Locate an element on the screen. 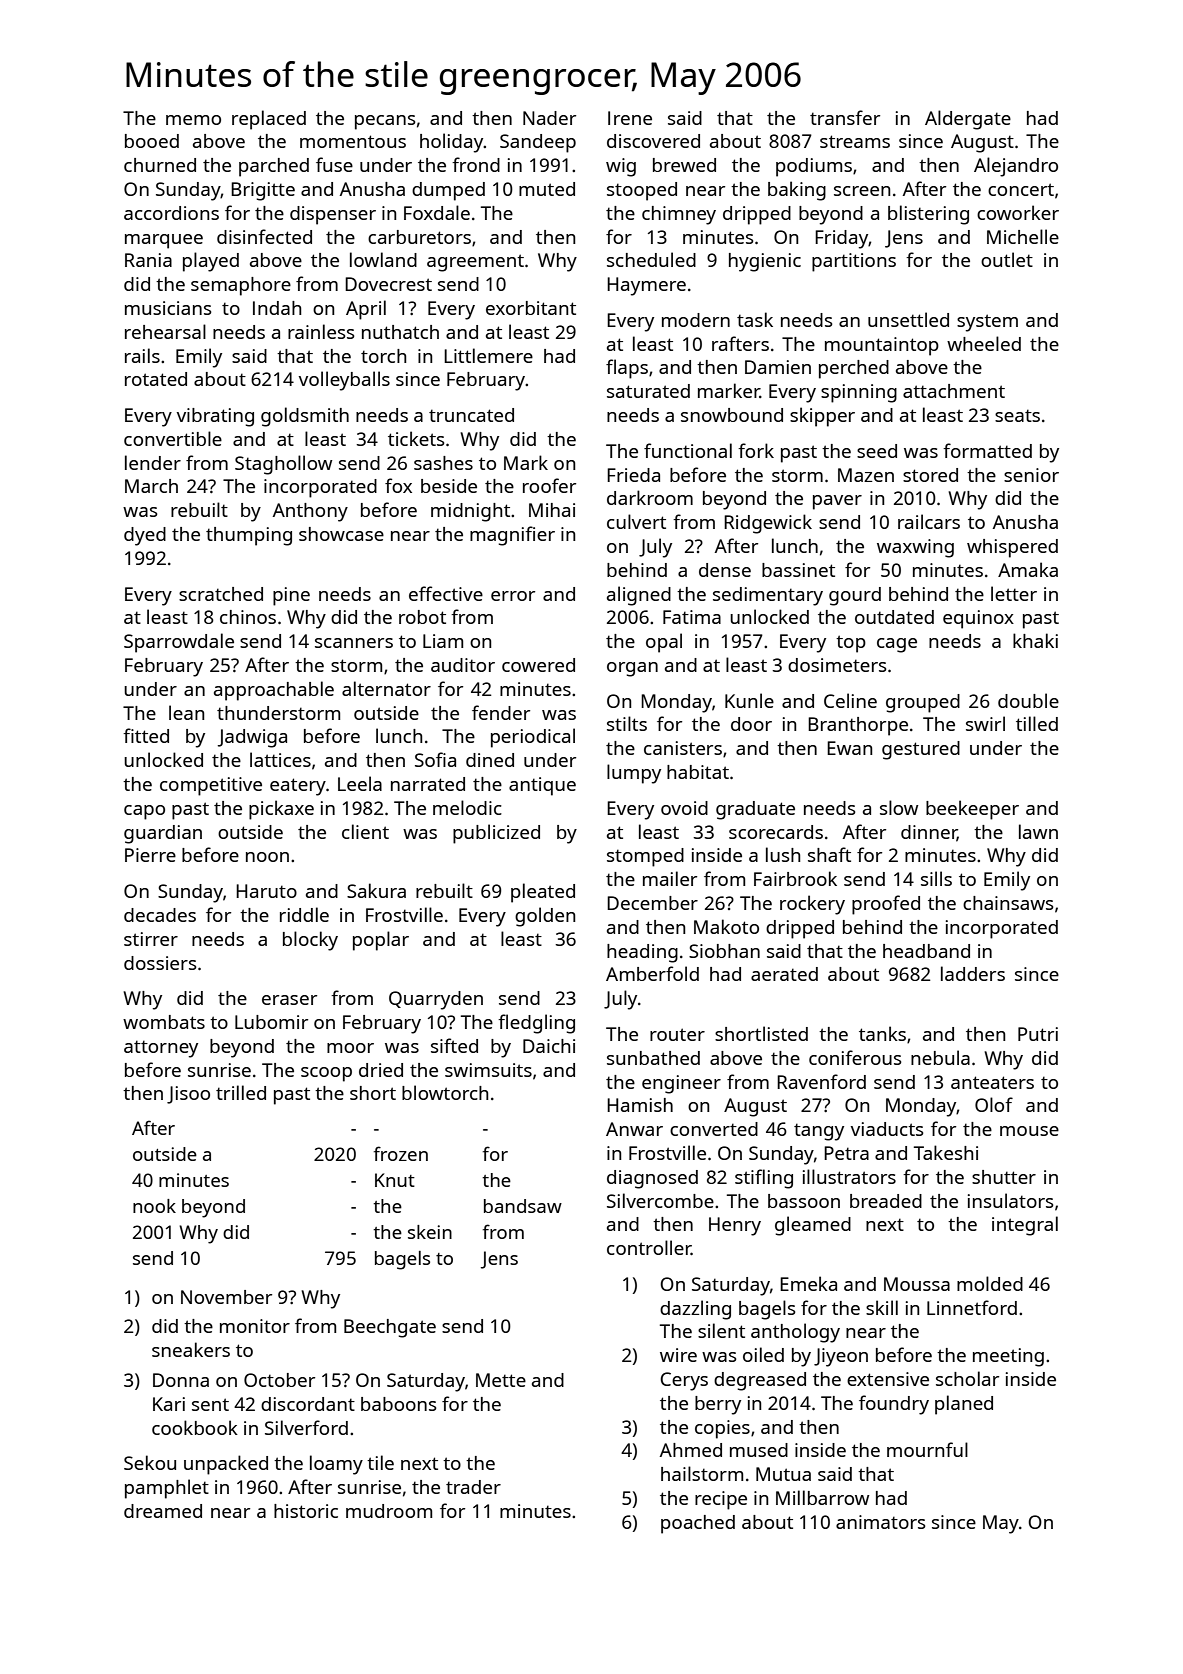 The image size is (1183, 1674). Aldergate is located at coordinates (968, 120).
